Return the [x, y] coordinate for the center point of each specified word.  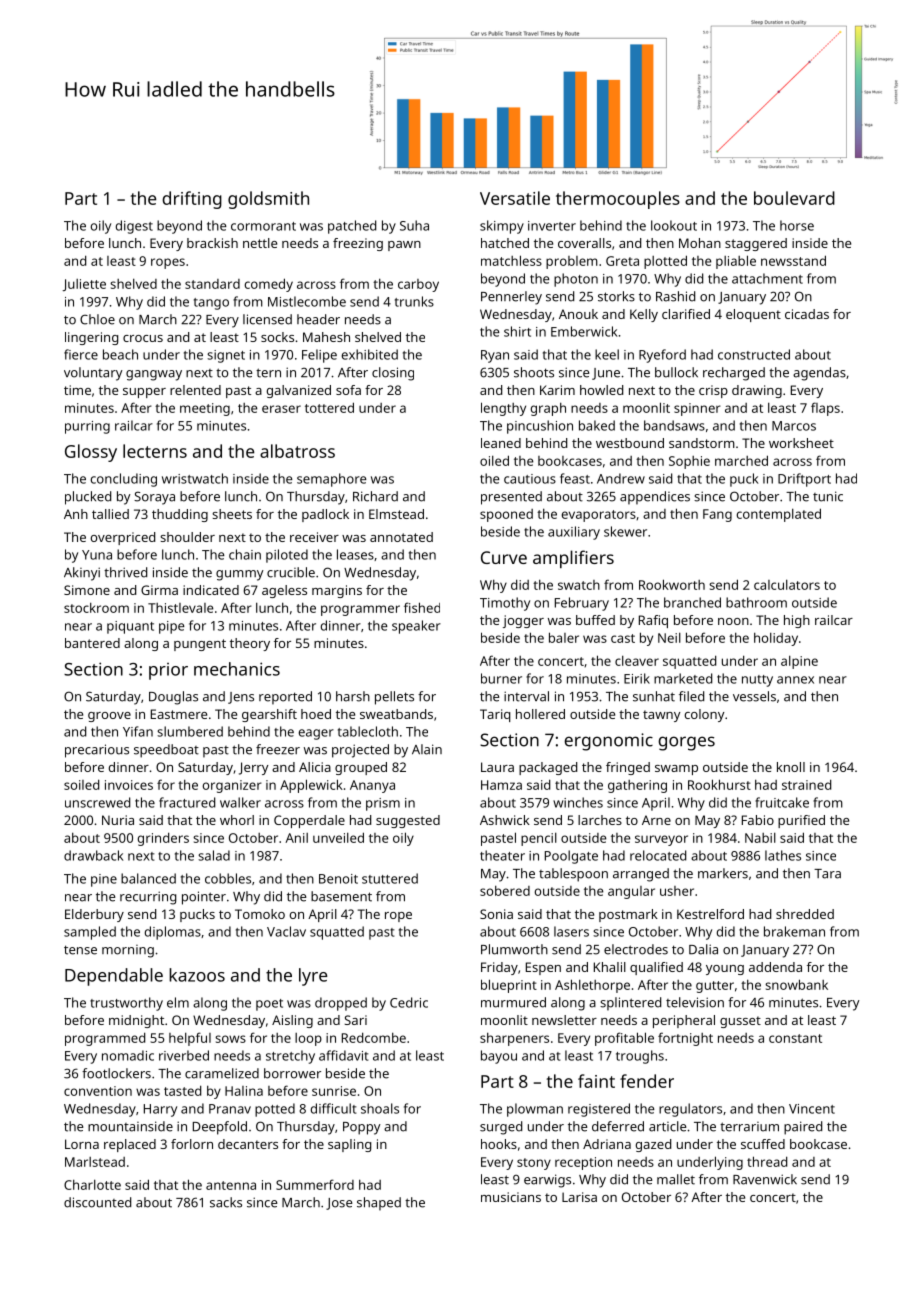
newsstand [793, 260]
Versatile [515, 198]
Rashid [675, 296]
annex [795, 680]
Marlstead [95, 1162]
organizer [232, 786]
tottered [329, 407]
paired [803, 1128]
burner [501, 678]
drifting [192, 200]
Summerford [315, 1184]
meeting [205, 409]
